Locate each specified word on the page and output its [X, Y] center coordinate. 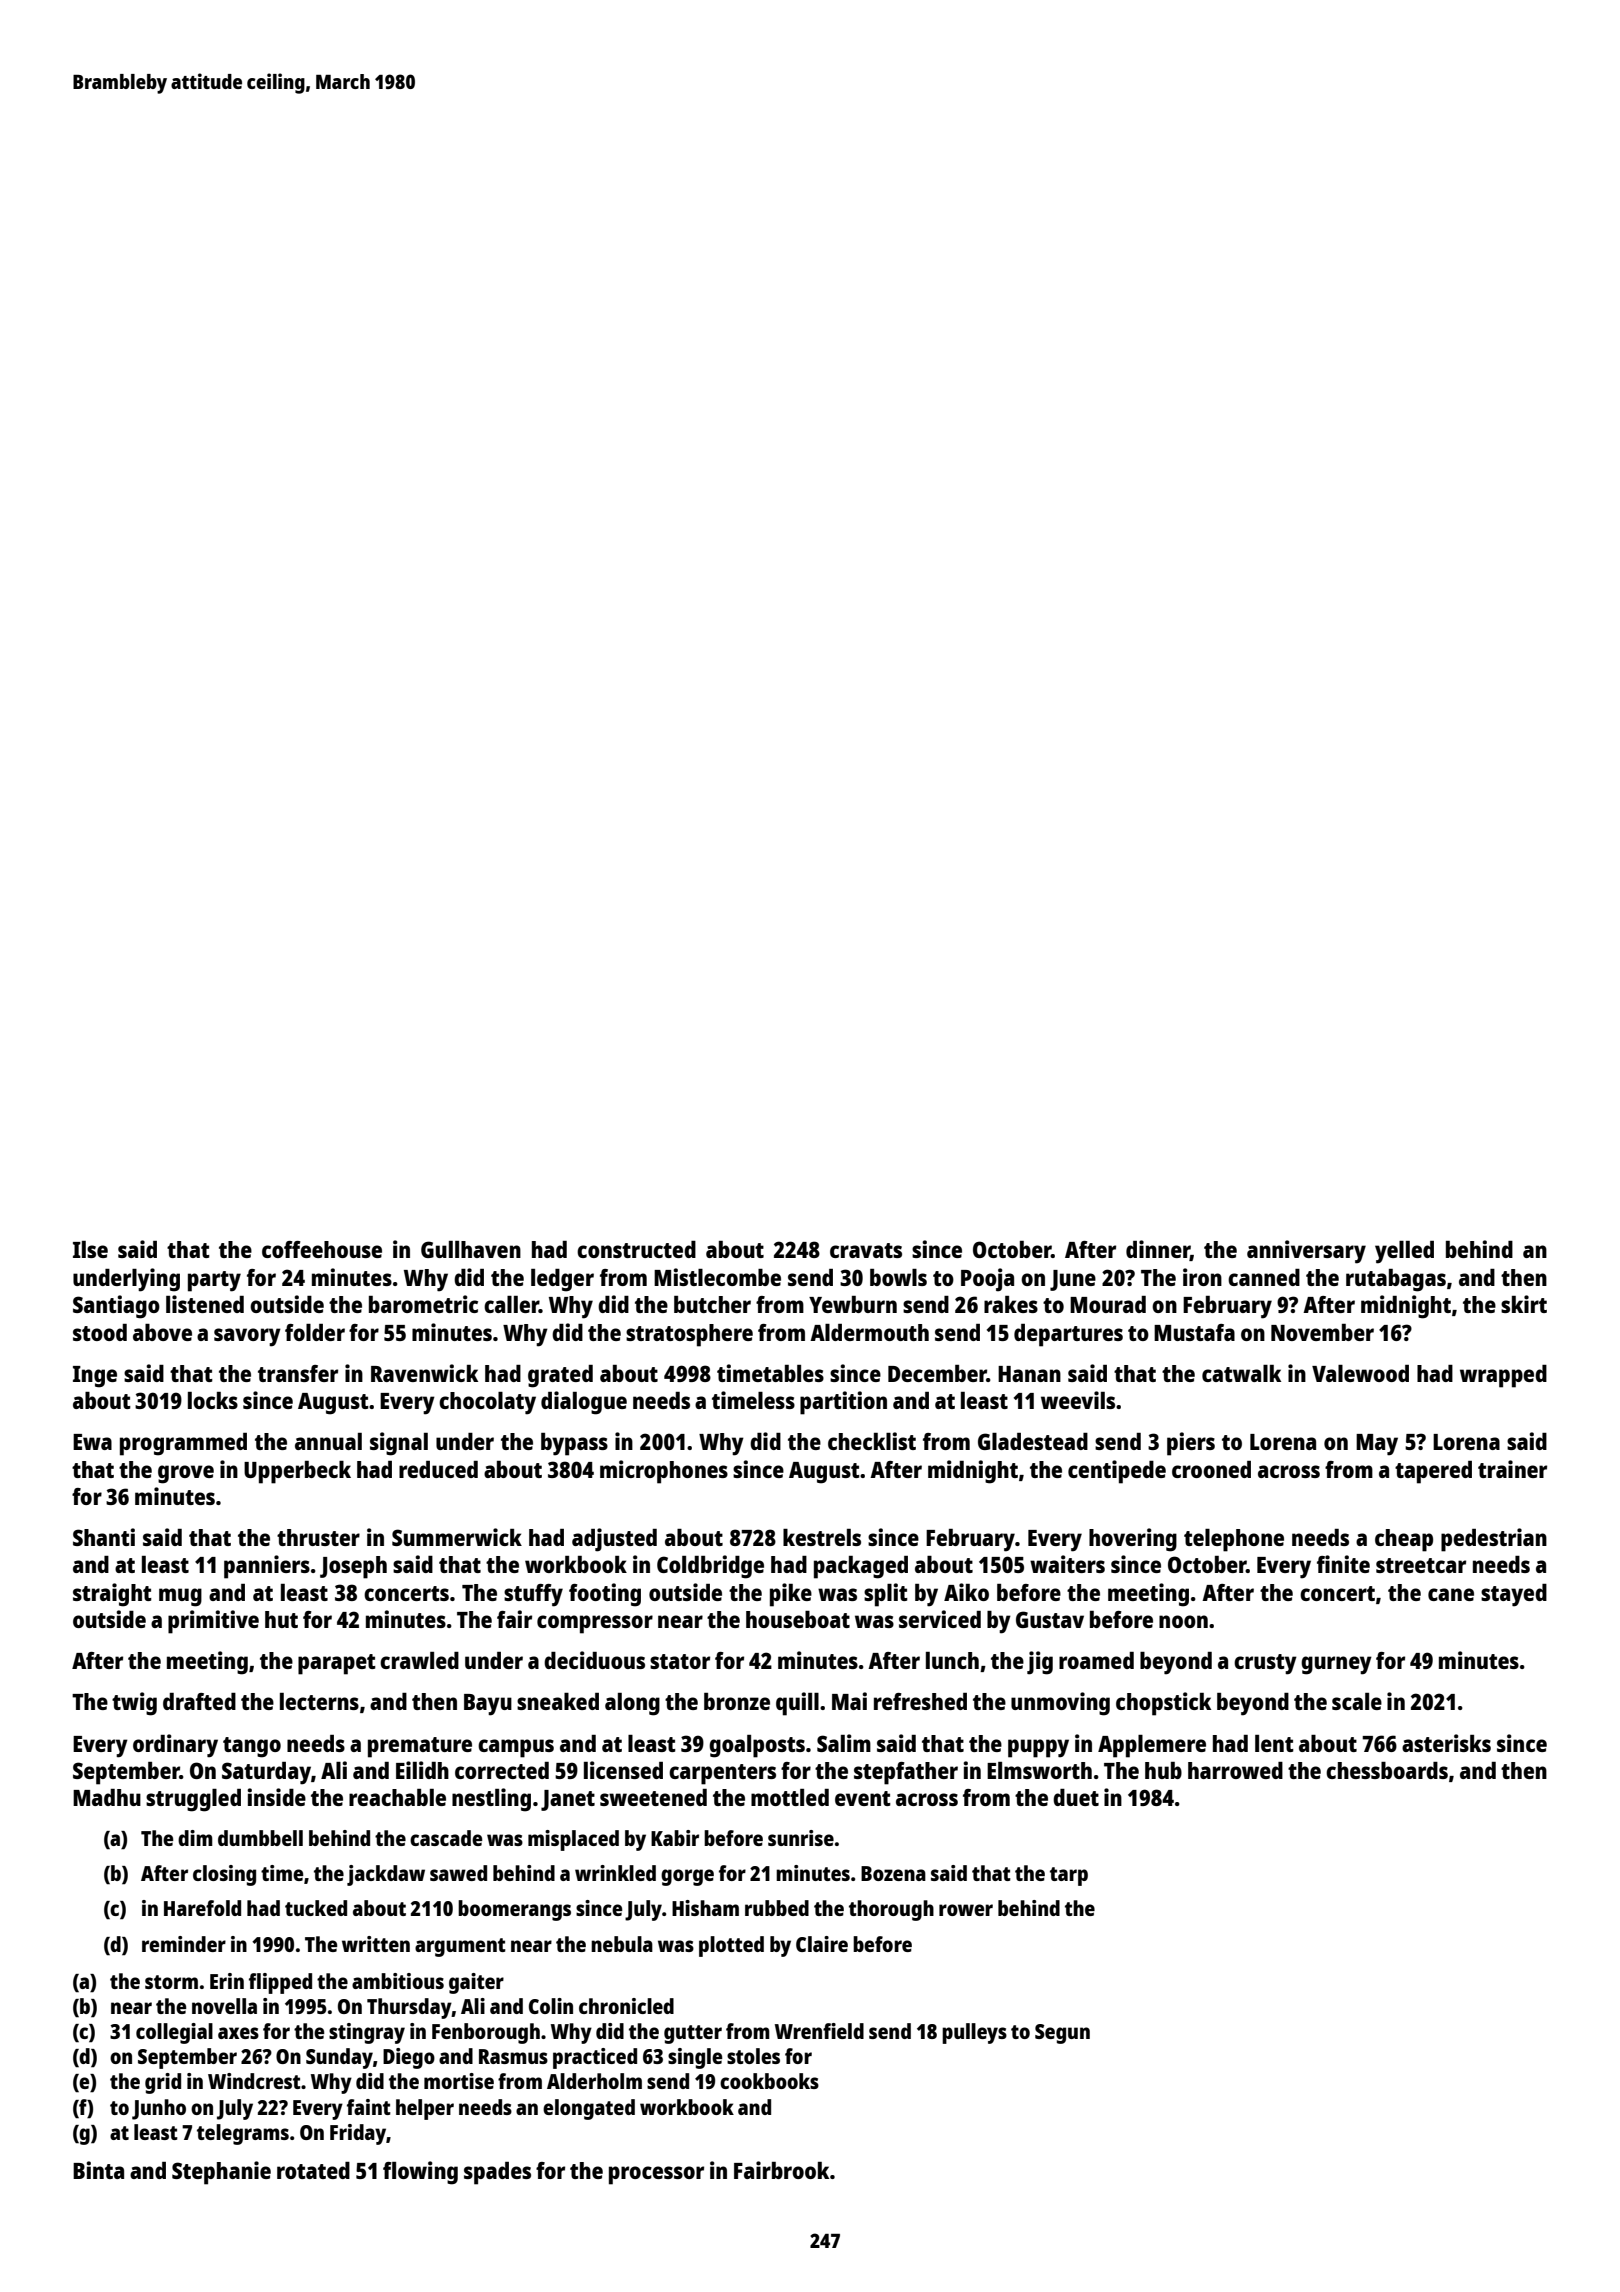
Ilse [90, 1249]
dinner [1158, 1250]
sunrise [801, 1838]
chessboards [1387, 1770]
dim [195, 1838]
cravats [866, 1250]
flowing [420, 2173]
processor [656, 2175]
